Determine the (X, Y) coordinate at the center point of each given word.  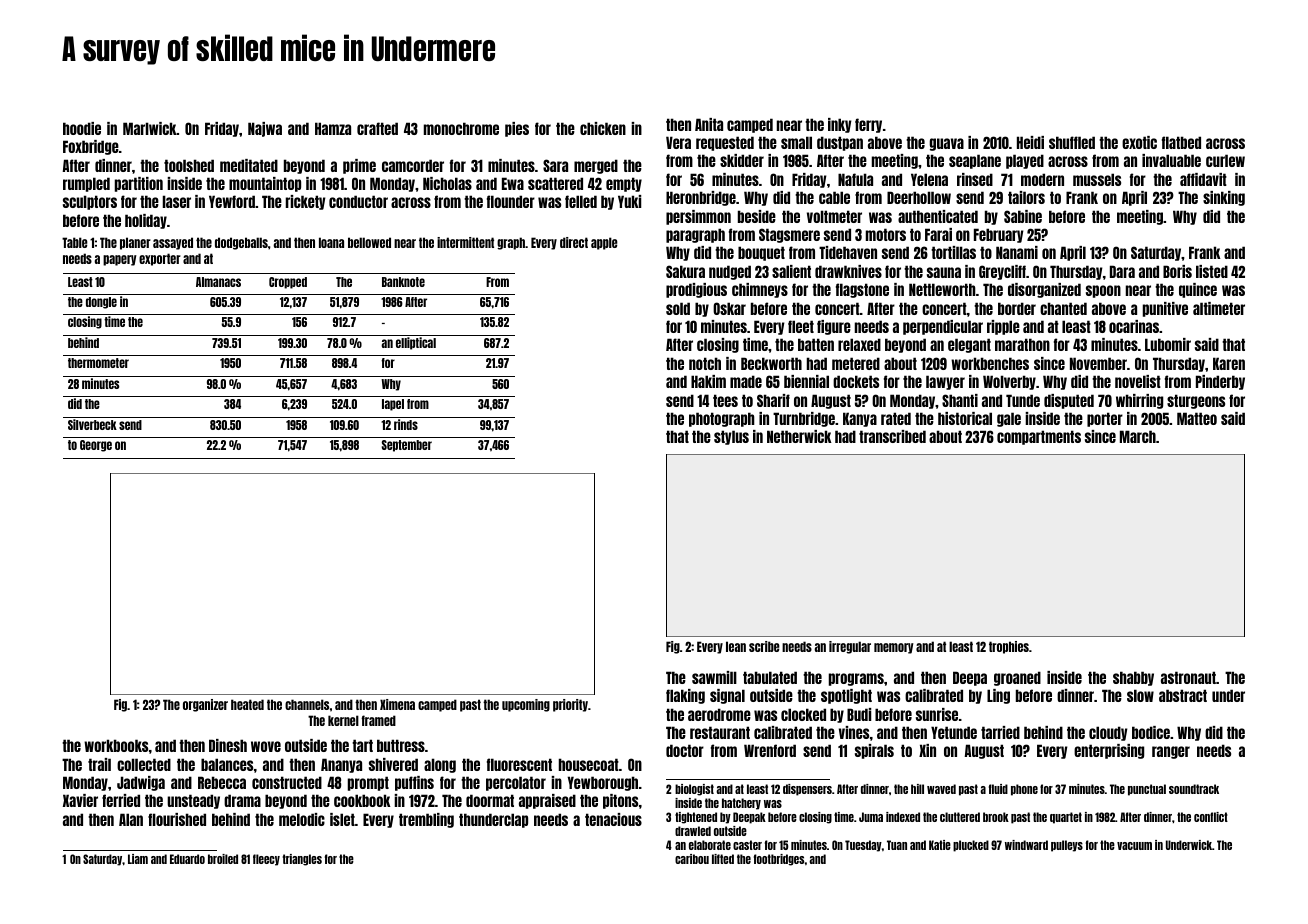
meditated (249, 165)
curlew (1225, 160)
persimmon (698, 217)
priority (570, 705)
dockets (856, 381)
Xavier (80, 800)
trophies (1009, 647)
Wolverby (1009, 382)
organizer (205, 705)
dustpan (840, 143)
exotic (1139, 142)
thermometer (98, 363)
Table (75, 242)
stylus (731, 437)
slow (1140, 695)
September (407, 446)
